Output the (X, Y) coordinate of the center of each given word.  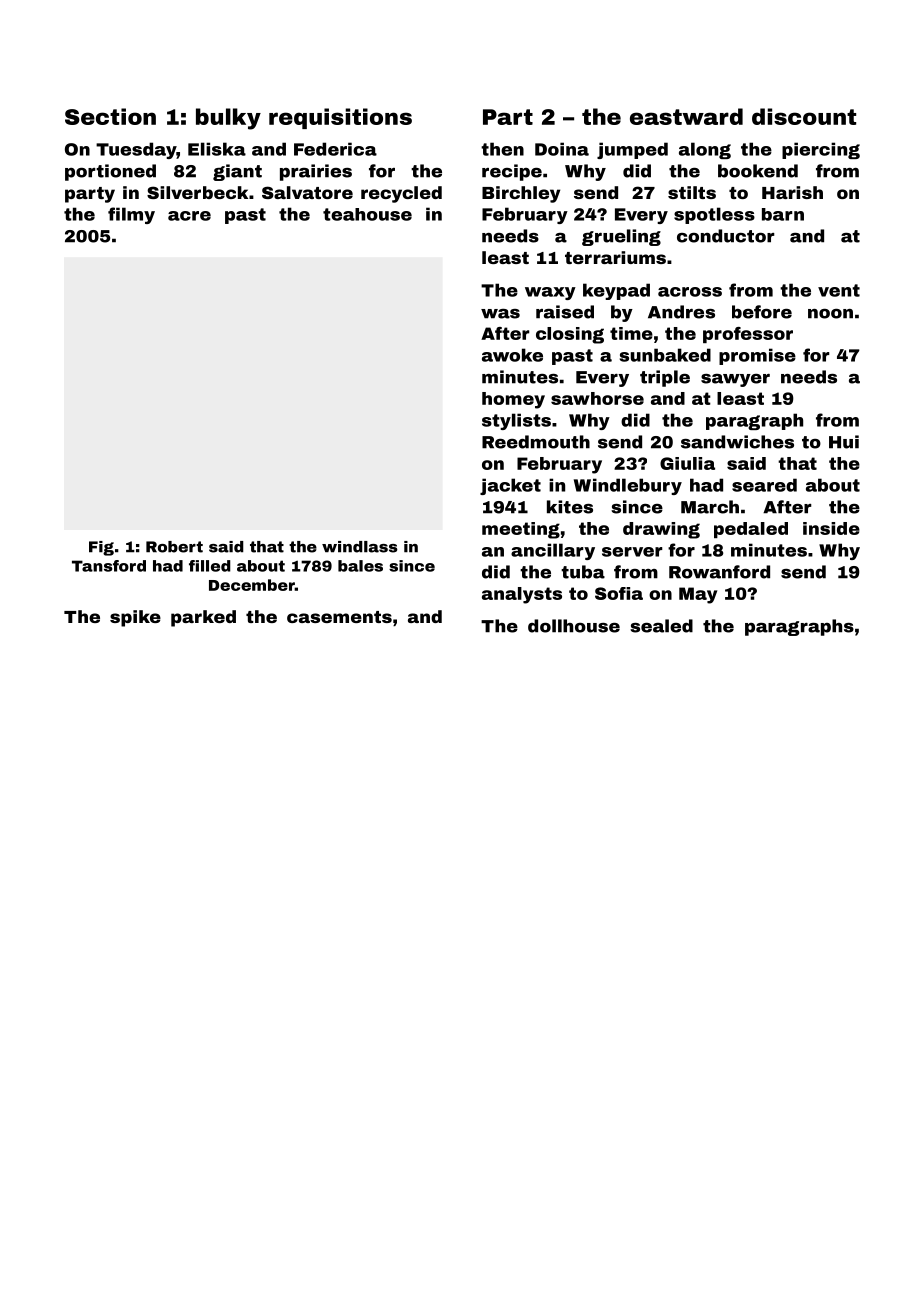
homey (513, 400)
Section (110, 116)
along (705, 150)
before (762, 312)
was (500, 314)
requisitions (340, 118)
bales (360, 566)
